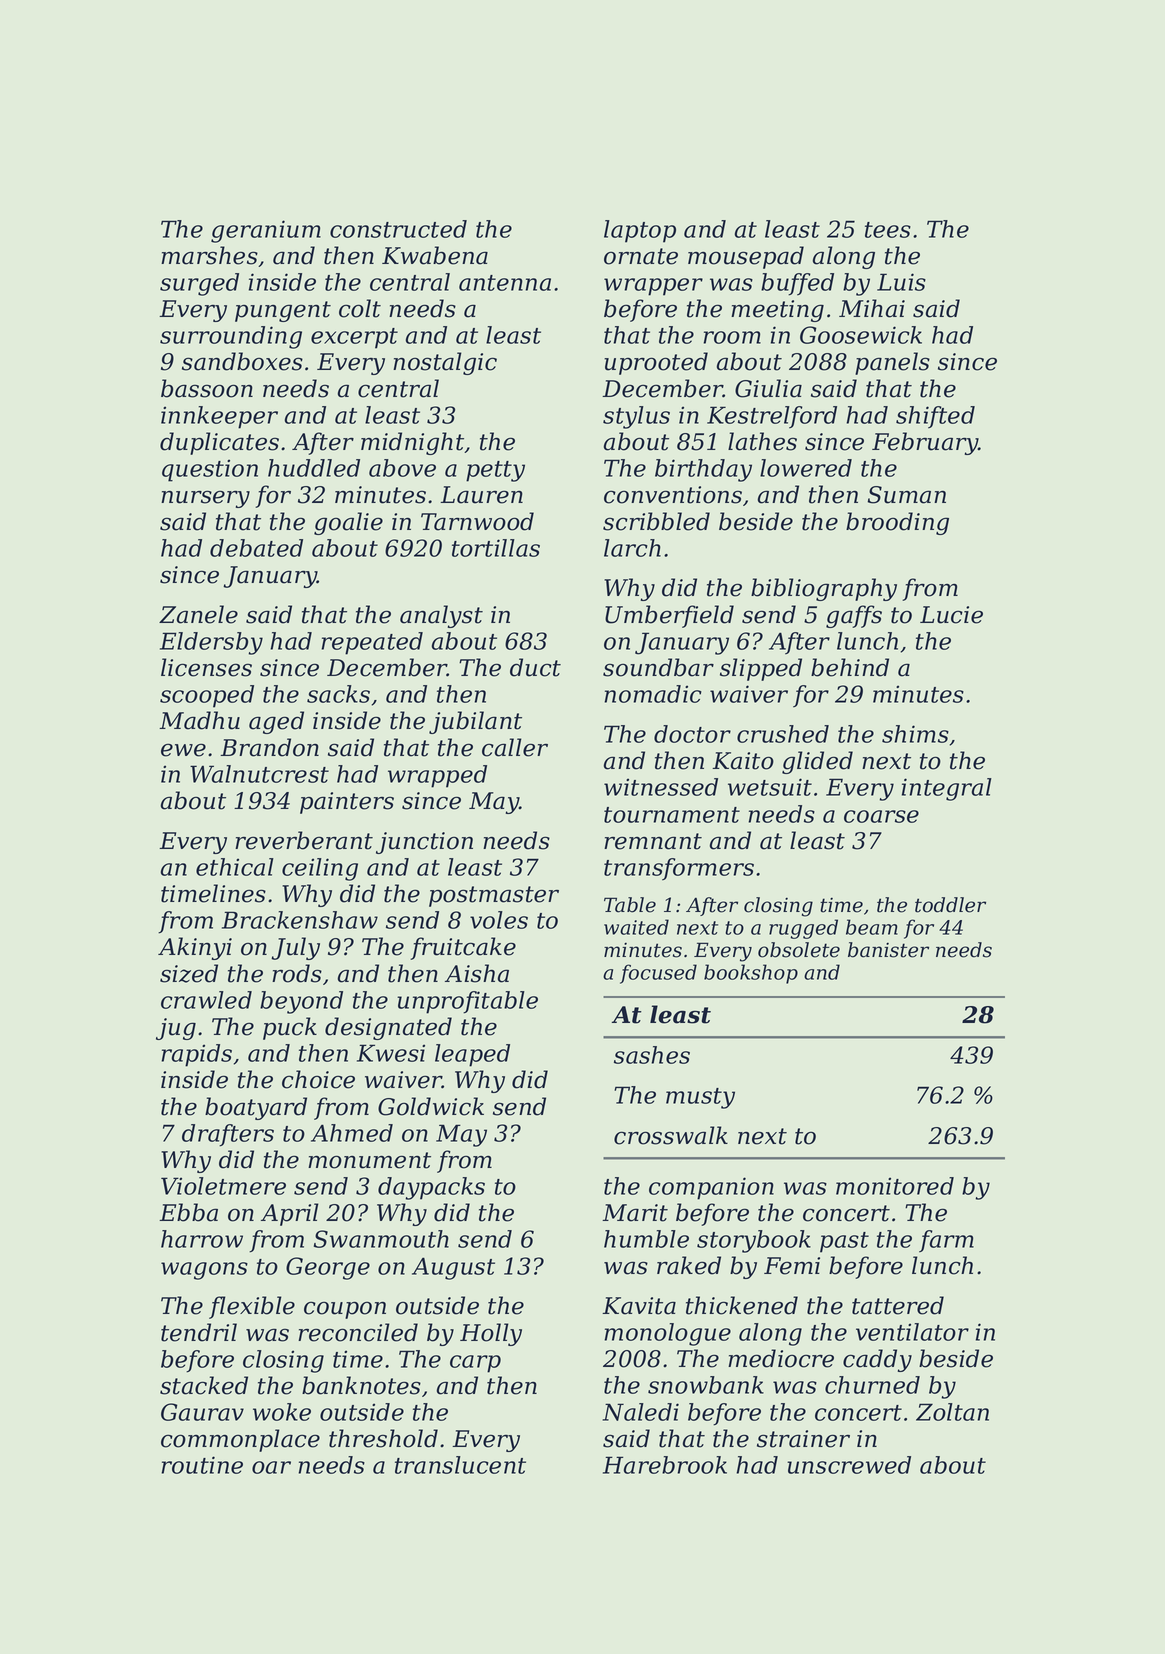  I want to click on analyst, so click(441, 616).
